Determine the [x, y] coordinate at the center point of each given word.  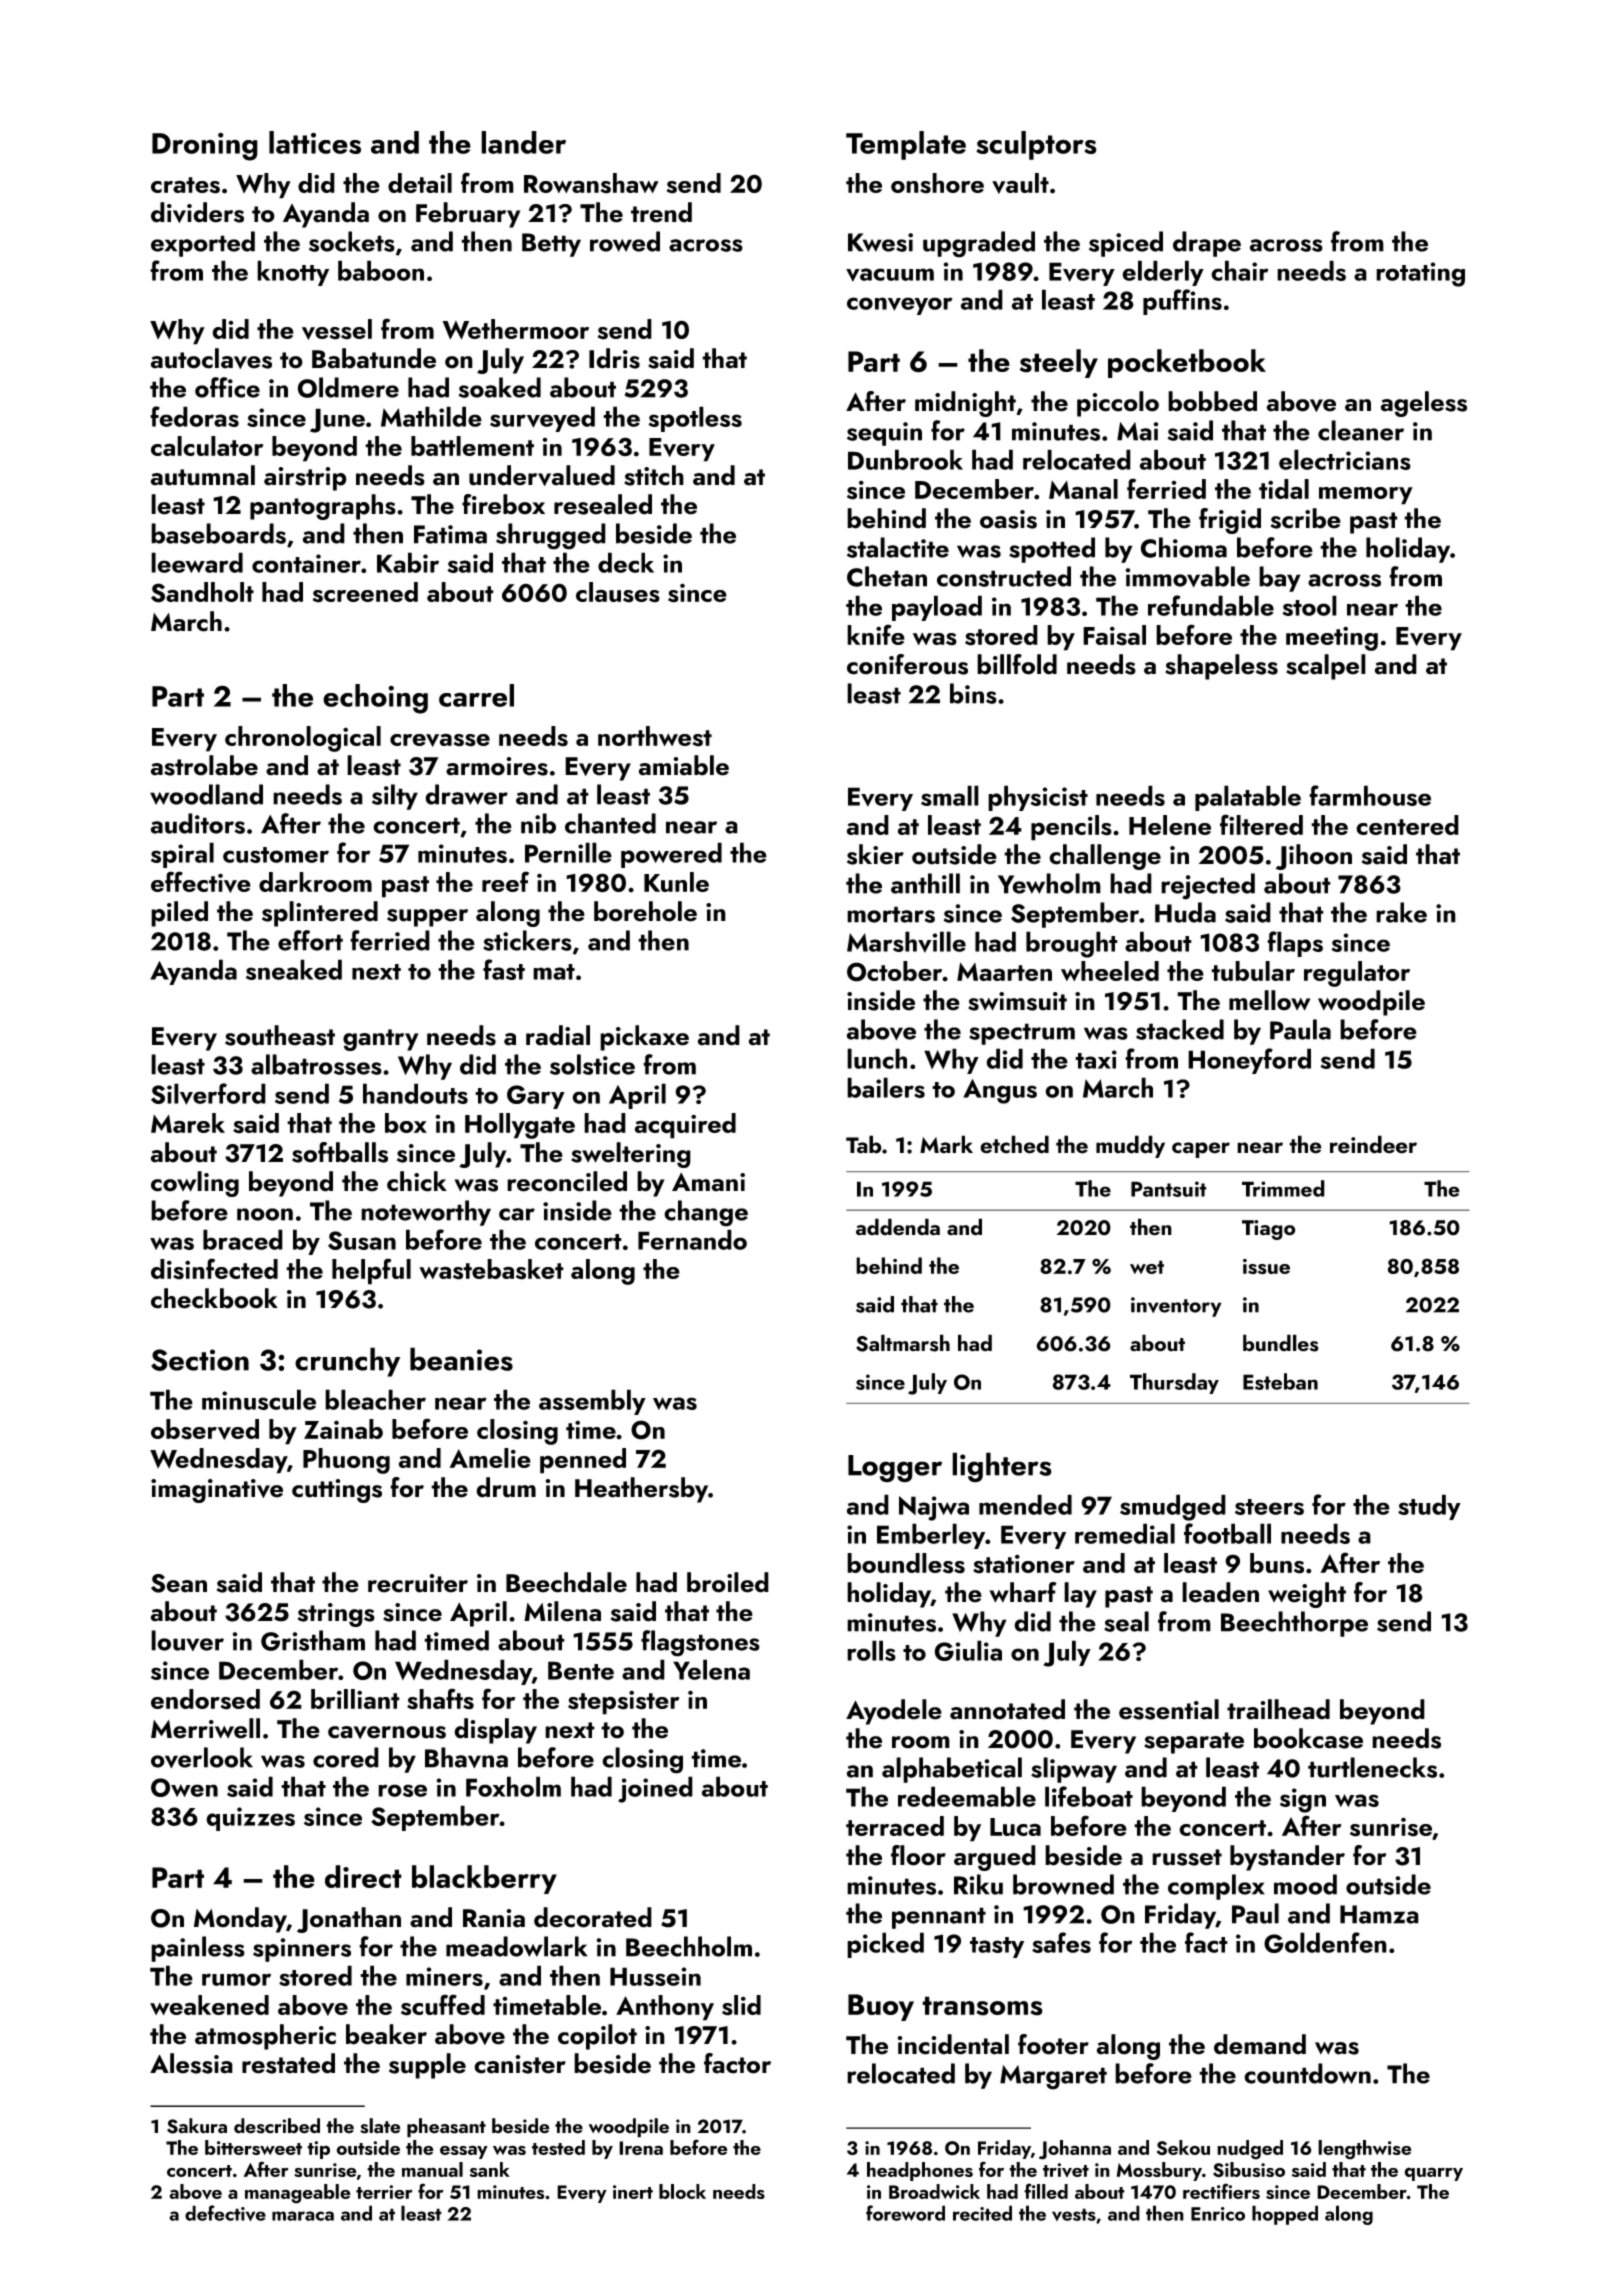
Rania [494, 1918]
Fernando [692, 1239]
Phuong [346, 1461]
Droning [205, 146]
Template [906, 145]
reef [505, 881]
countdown [1307, 2073]
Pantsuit [1169, 1189]
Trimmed [1283, 1188]
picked [885, 1945]
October [895, 971]
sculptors [1036, 145]
